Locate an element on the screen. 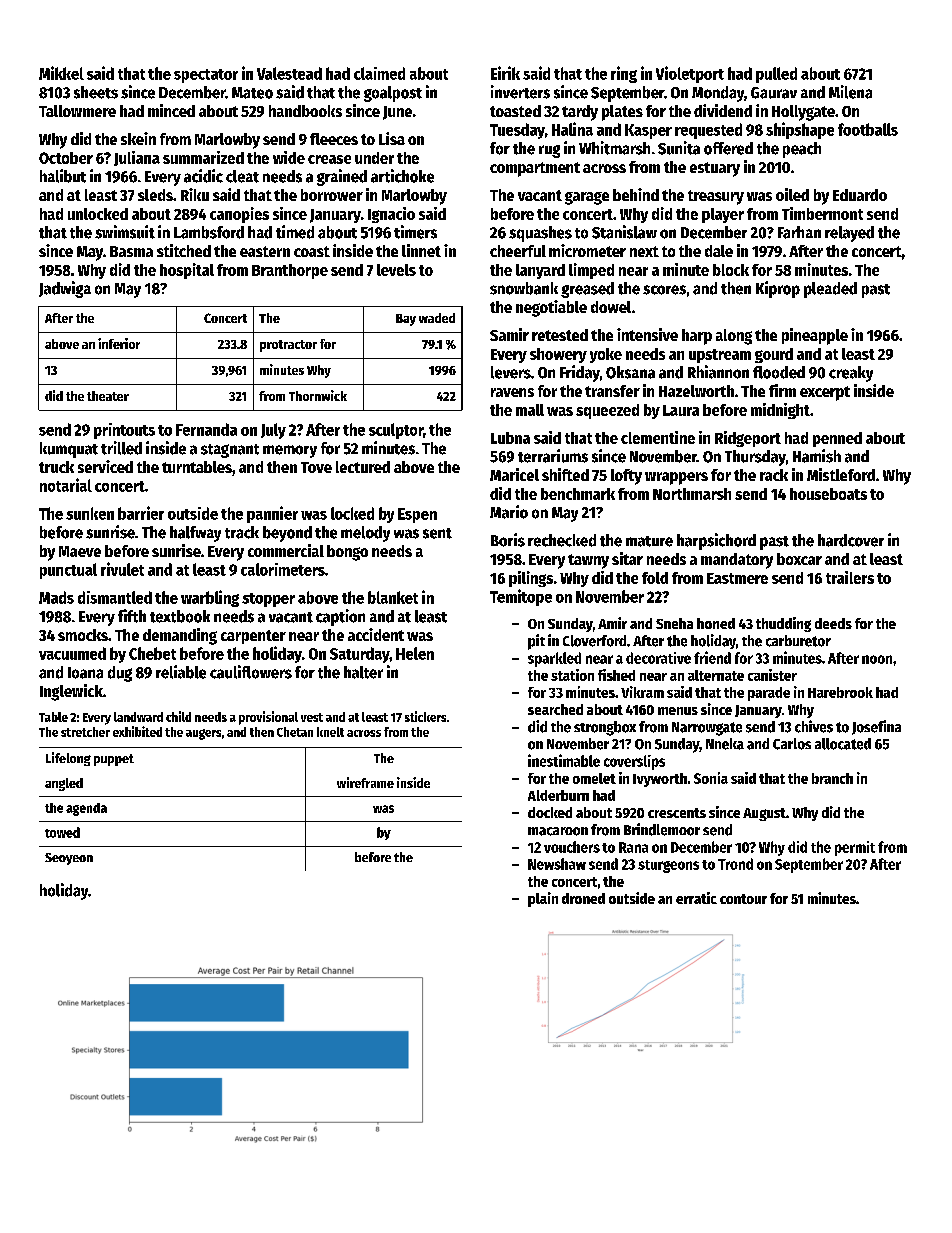  Mikkel is located at coordinates (61, 73).
